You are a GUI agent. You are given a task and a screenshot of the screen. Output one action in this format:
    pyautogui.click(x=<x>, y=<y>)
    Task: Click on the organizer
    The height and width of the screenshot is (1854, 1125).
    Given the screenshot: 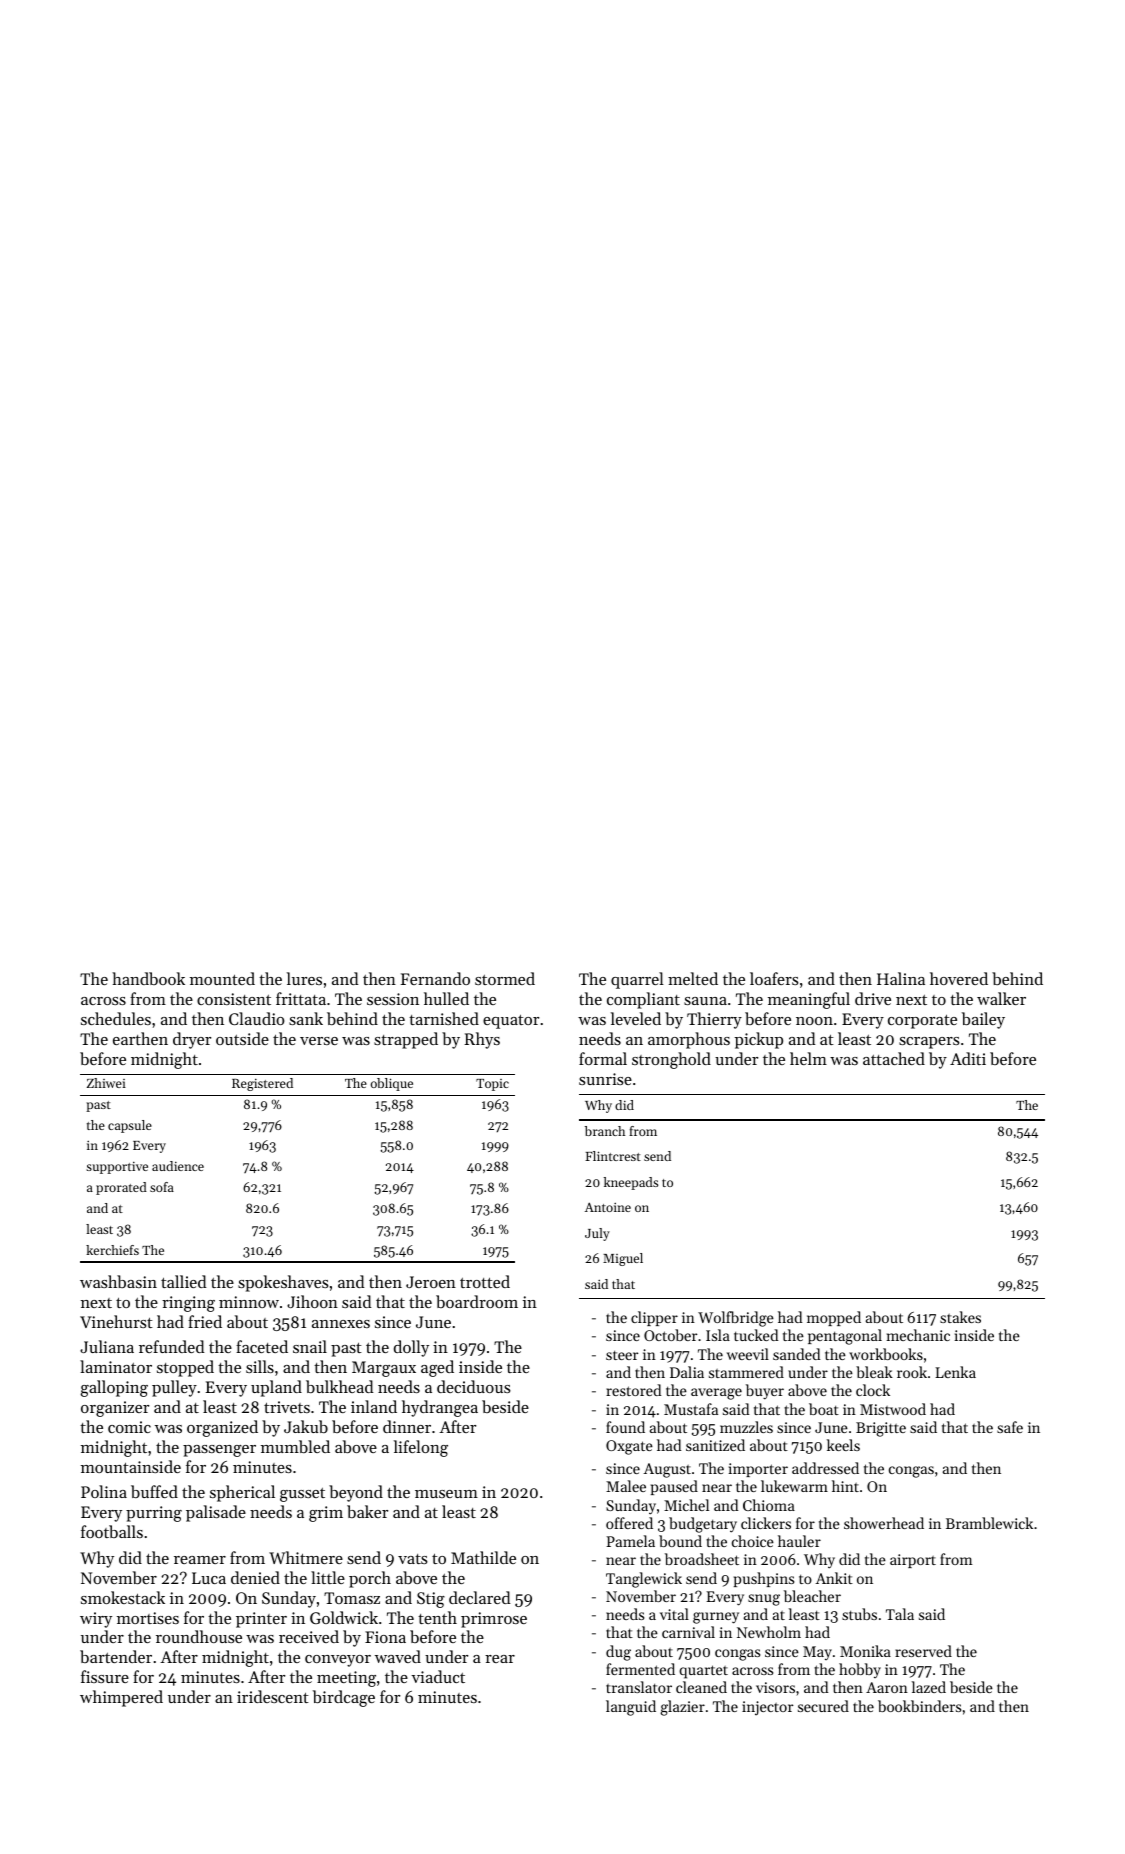 What is the action you would take?
    pyautogui.click(x=115, y=1409)
